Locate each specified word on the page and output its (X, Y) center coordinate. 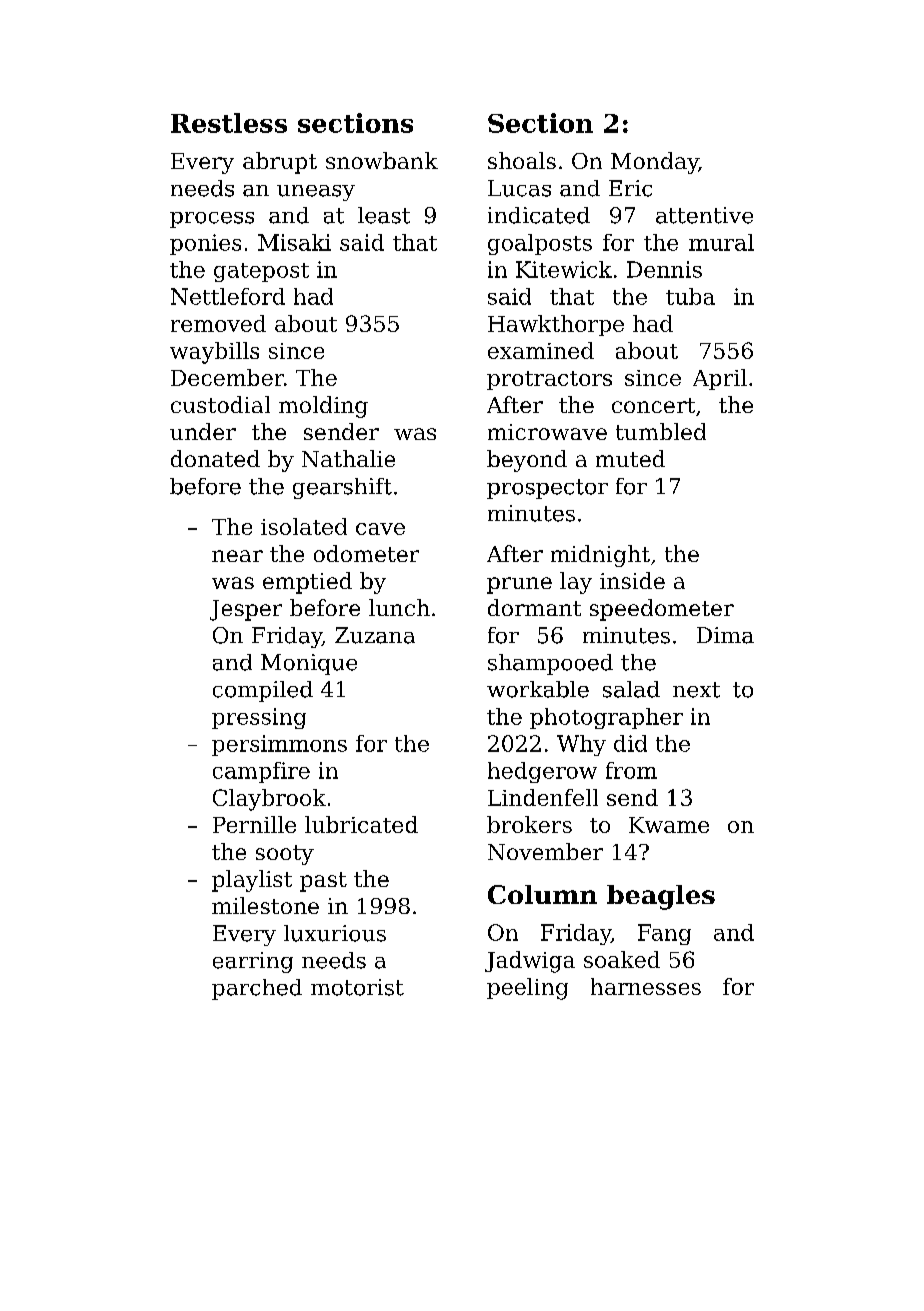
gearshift (342, 488)
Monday (655, 163)
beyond (527, 461)
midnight (600, 556)
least (384, 215)
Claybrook (269, 800)
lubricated (361, 824)
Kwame (669, 825)
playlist (252, 881)
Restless (229, 123)
